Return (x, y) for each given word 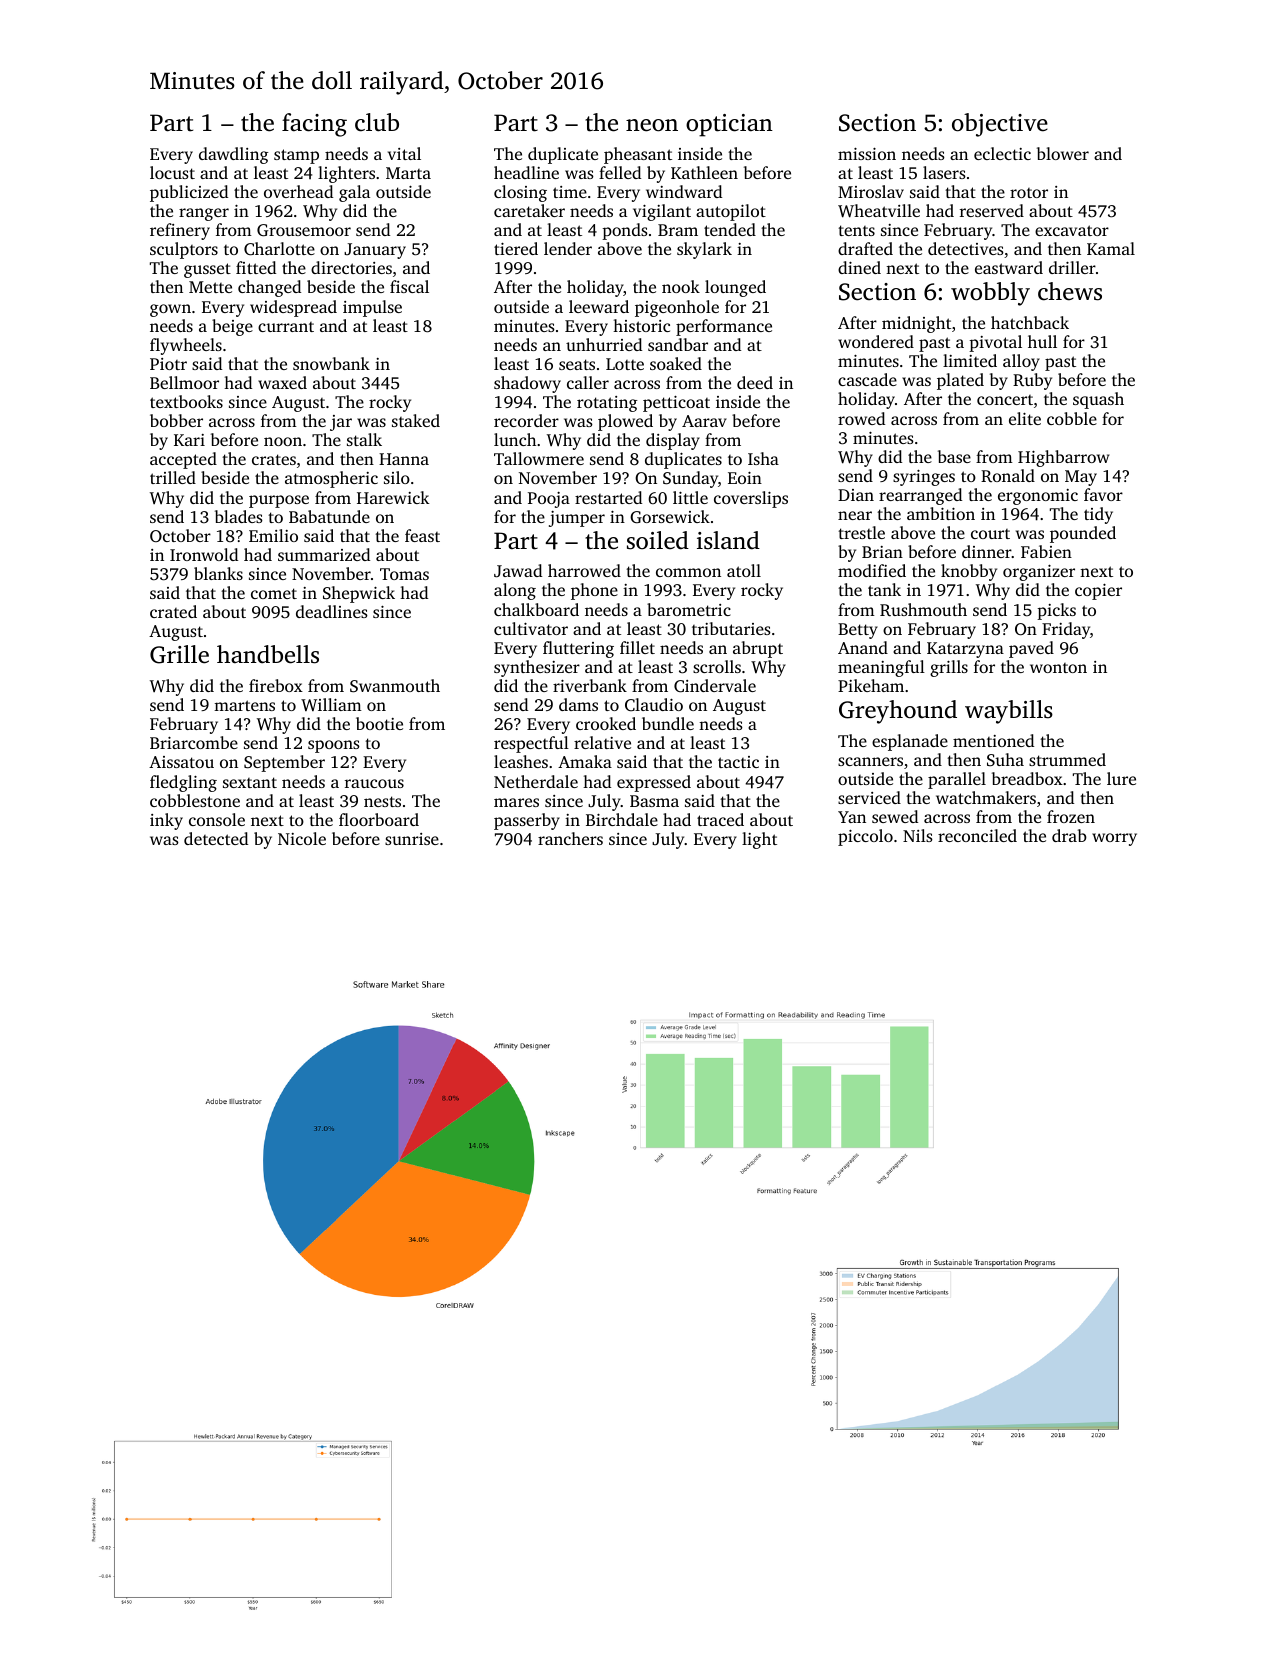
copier (1098, 592)
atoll (744, 570)
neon (652, 125)
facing (314, 125)
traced (720, 819)
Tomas (404, 574)
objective (1000, 125)
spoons (334, 746)
